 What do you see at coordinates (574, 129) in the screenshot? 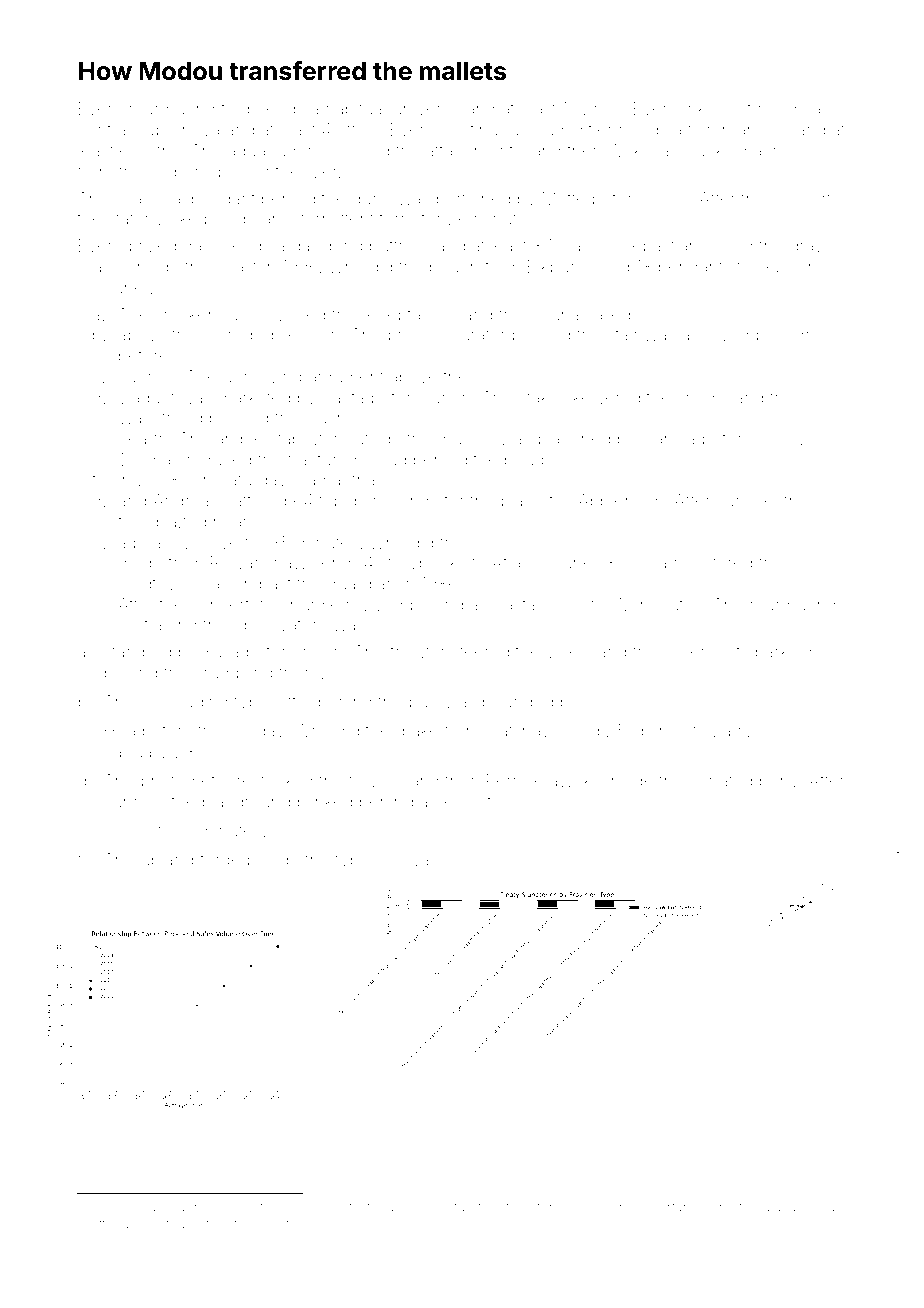
I see `humidifier` at bounding box center [574, 129].
